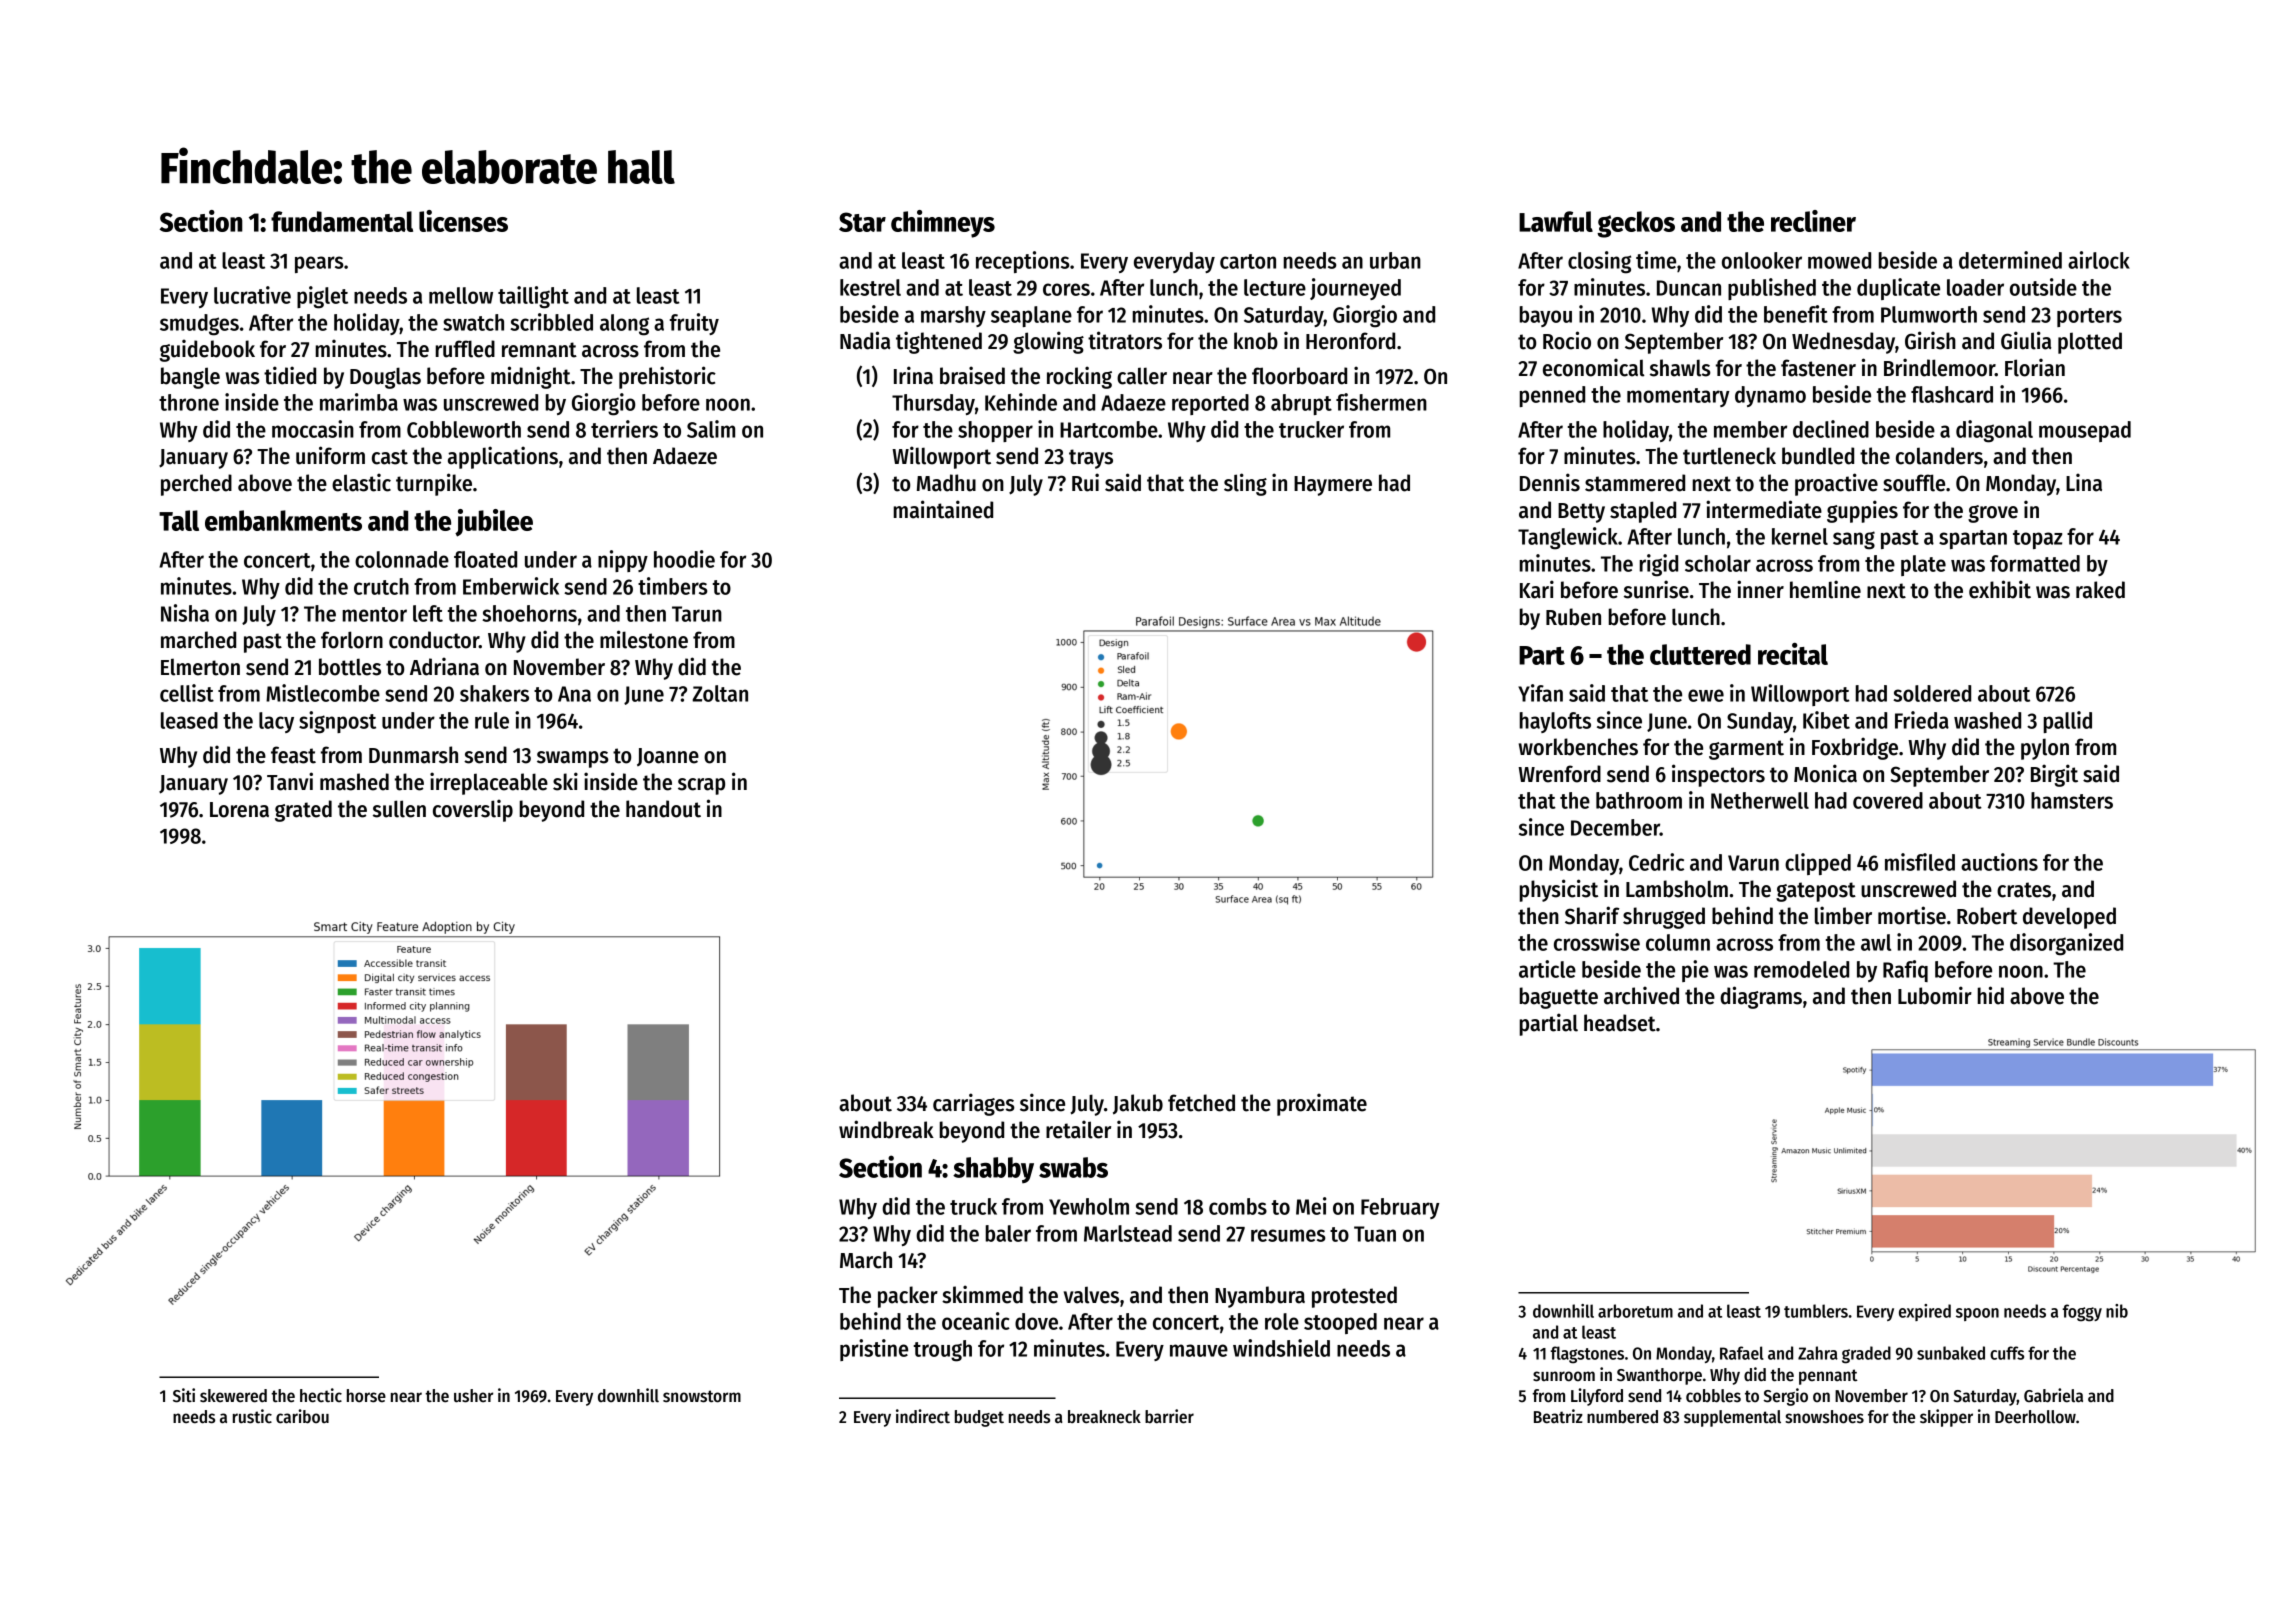  I want to click on caribou, so click(302, 1416).
